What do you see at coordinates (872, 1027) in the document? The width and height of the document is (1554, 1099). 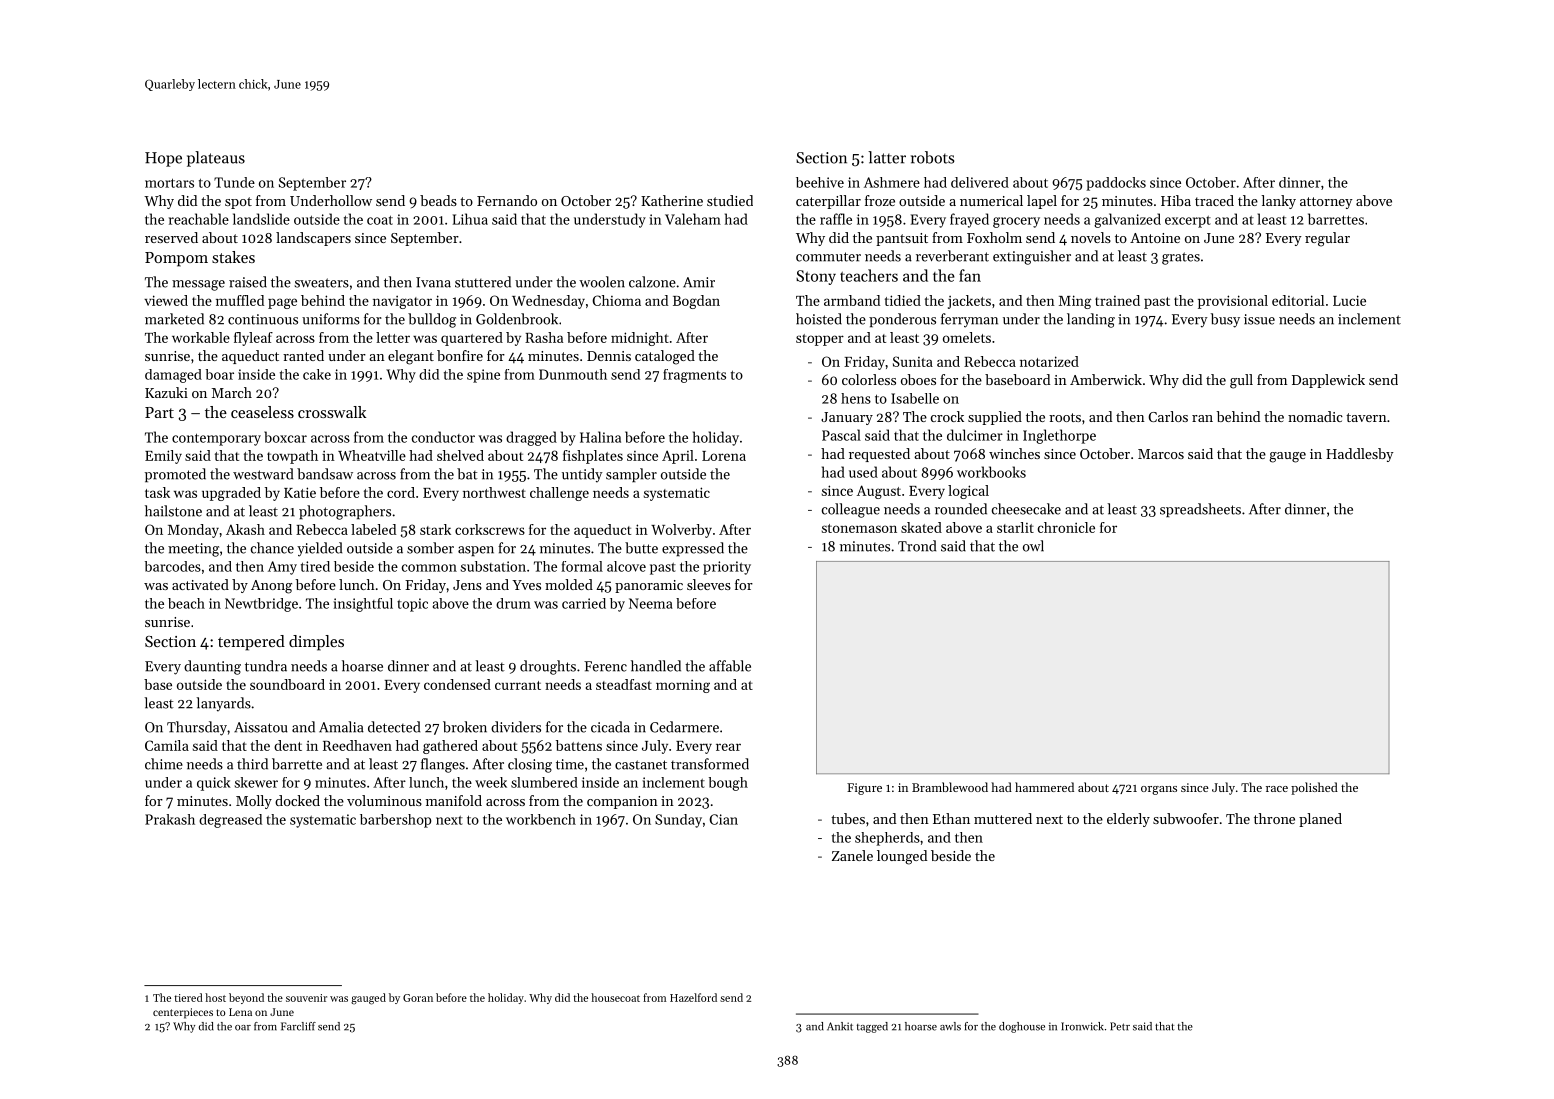 I see `tagged` at bounding box center [872, 1027].
